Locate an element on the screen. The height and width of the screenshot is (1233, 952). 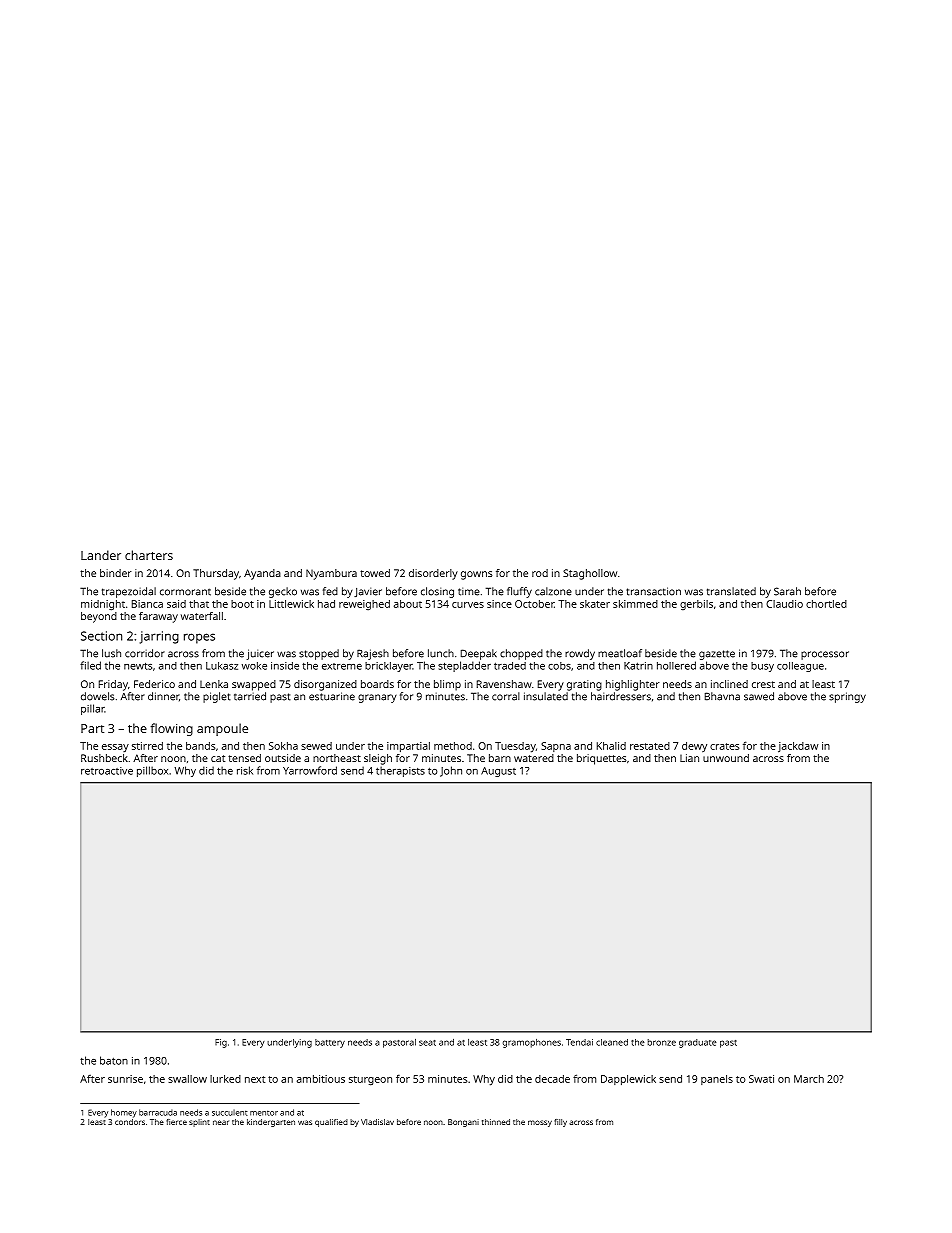
unwound is located at coordinates (726, 758).
